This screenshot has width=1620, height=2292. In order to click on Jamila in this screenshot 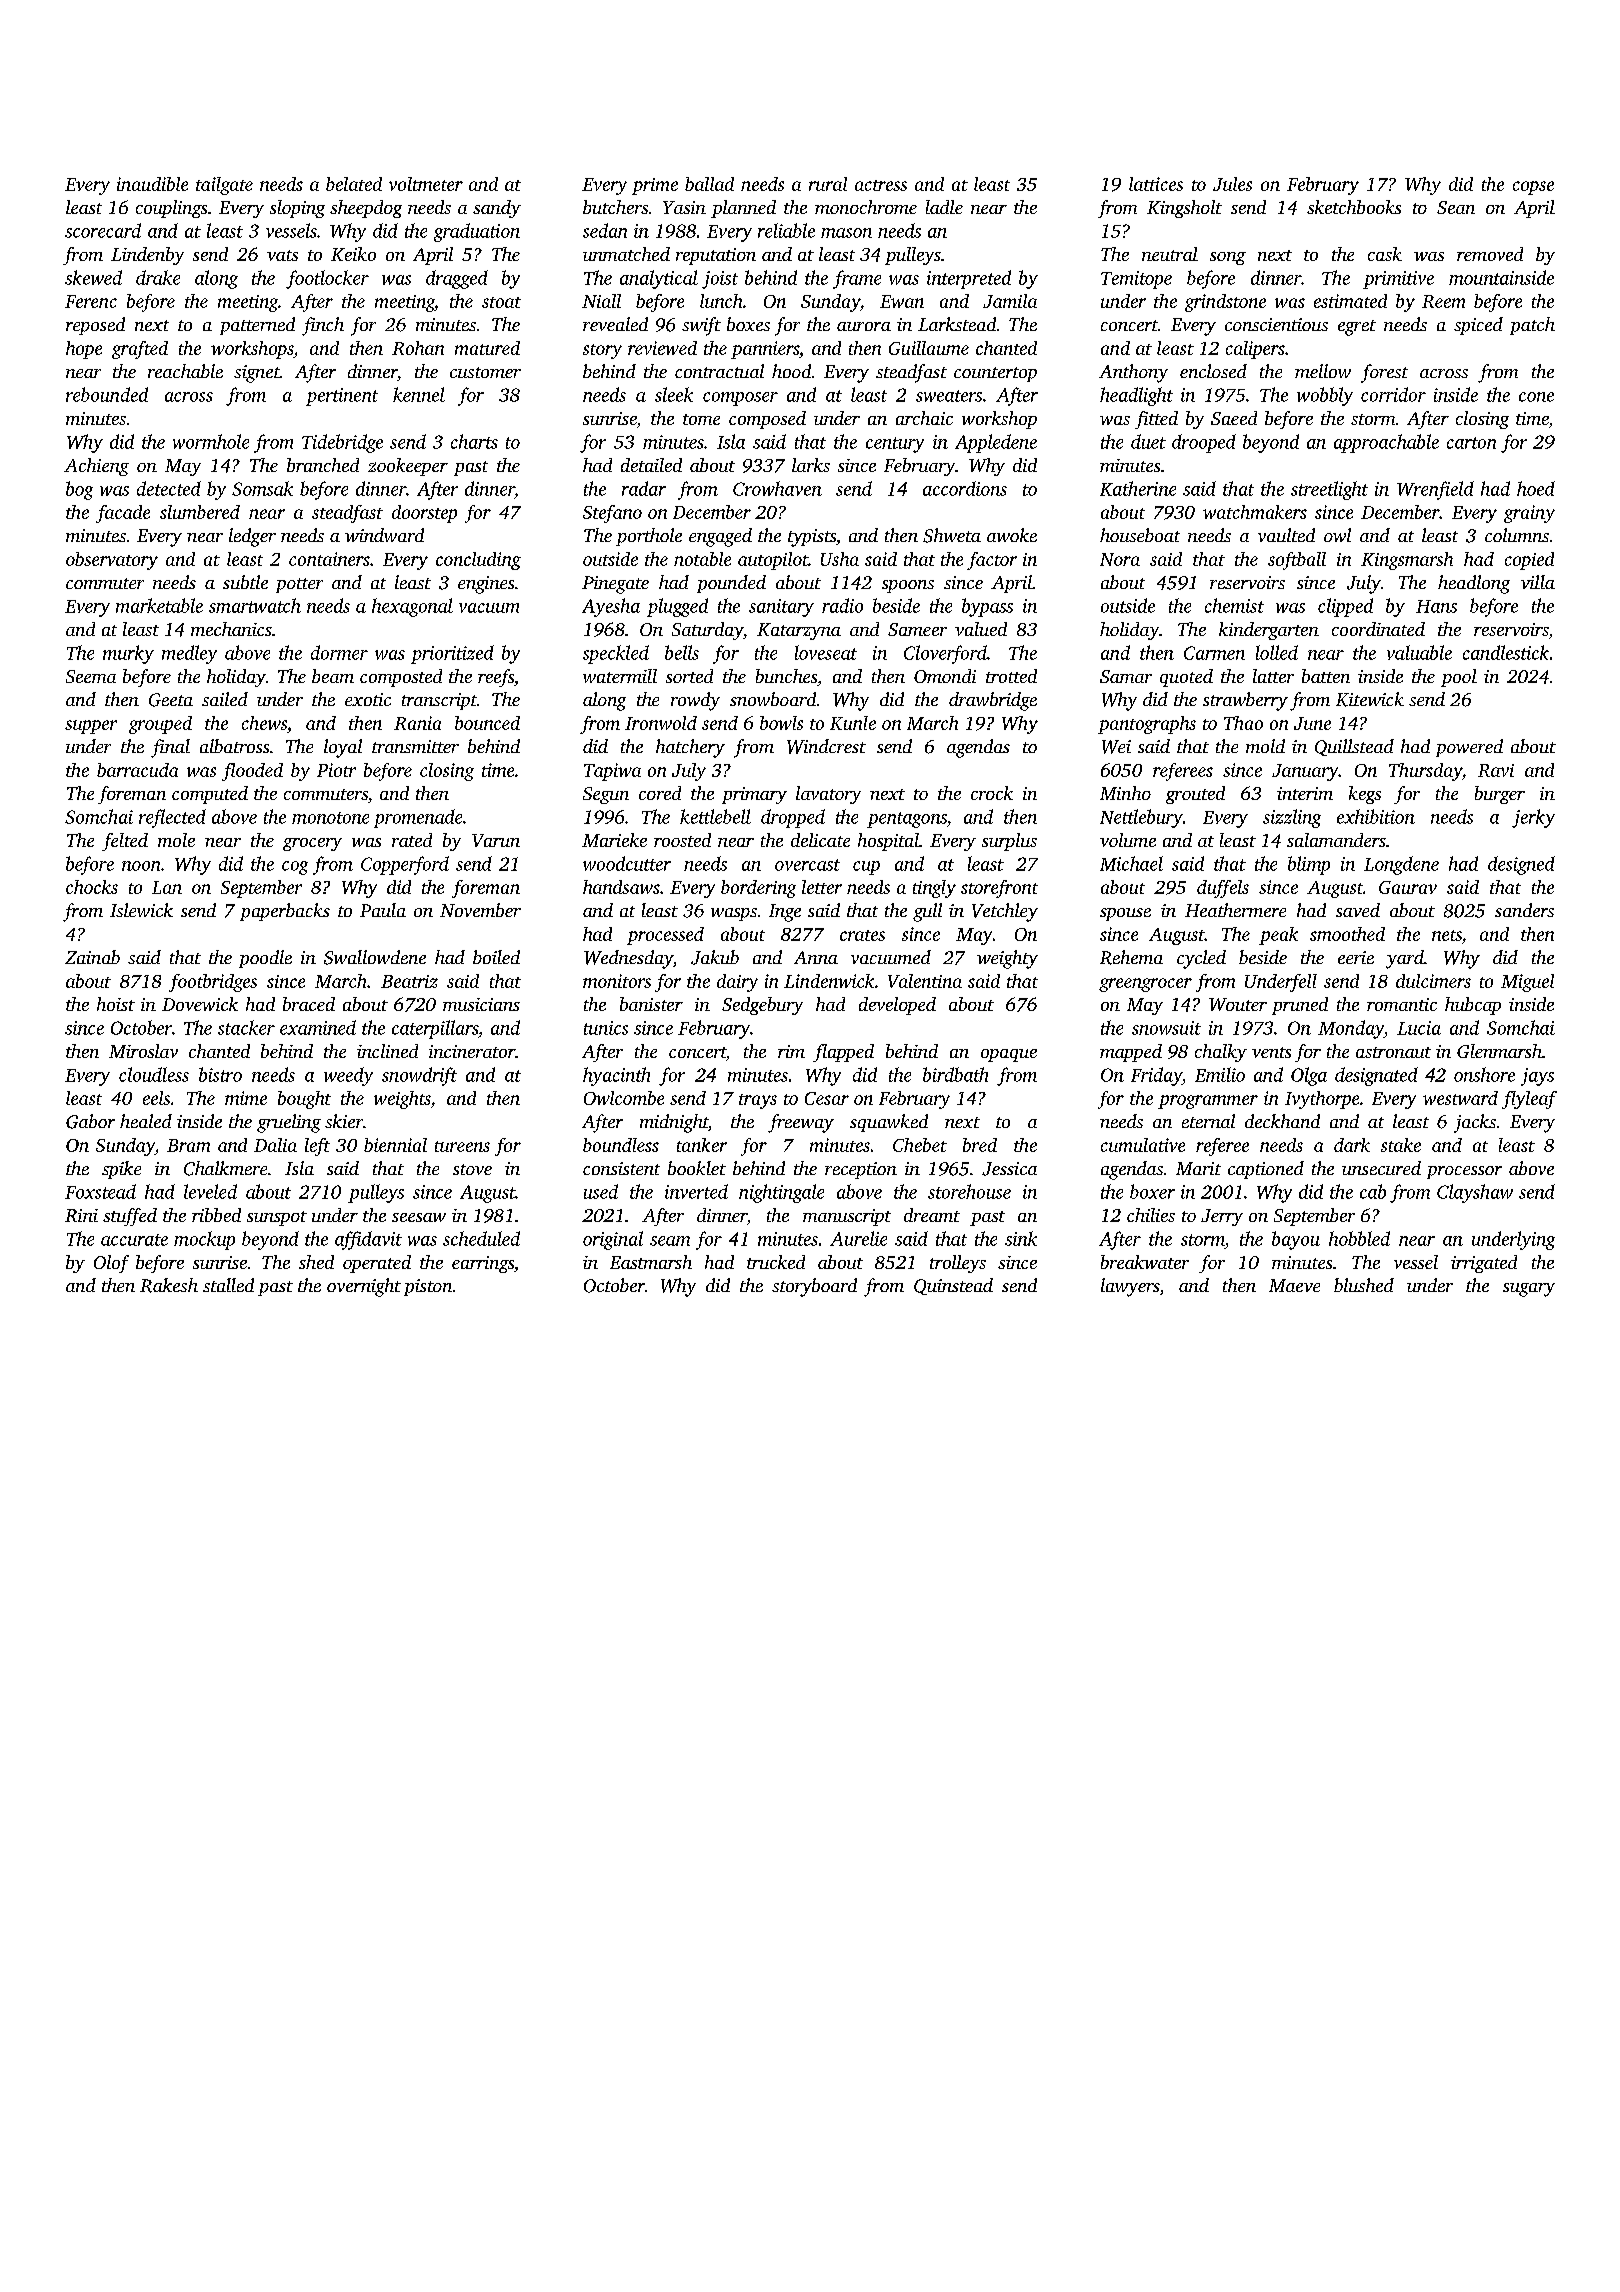, I will do `click(1010, 301)`.
